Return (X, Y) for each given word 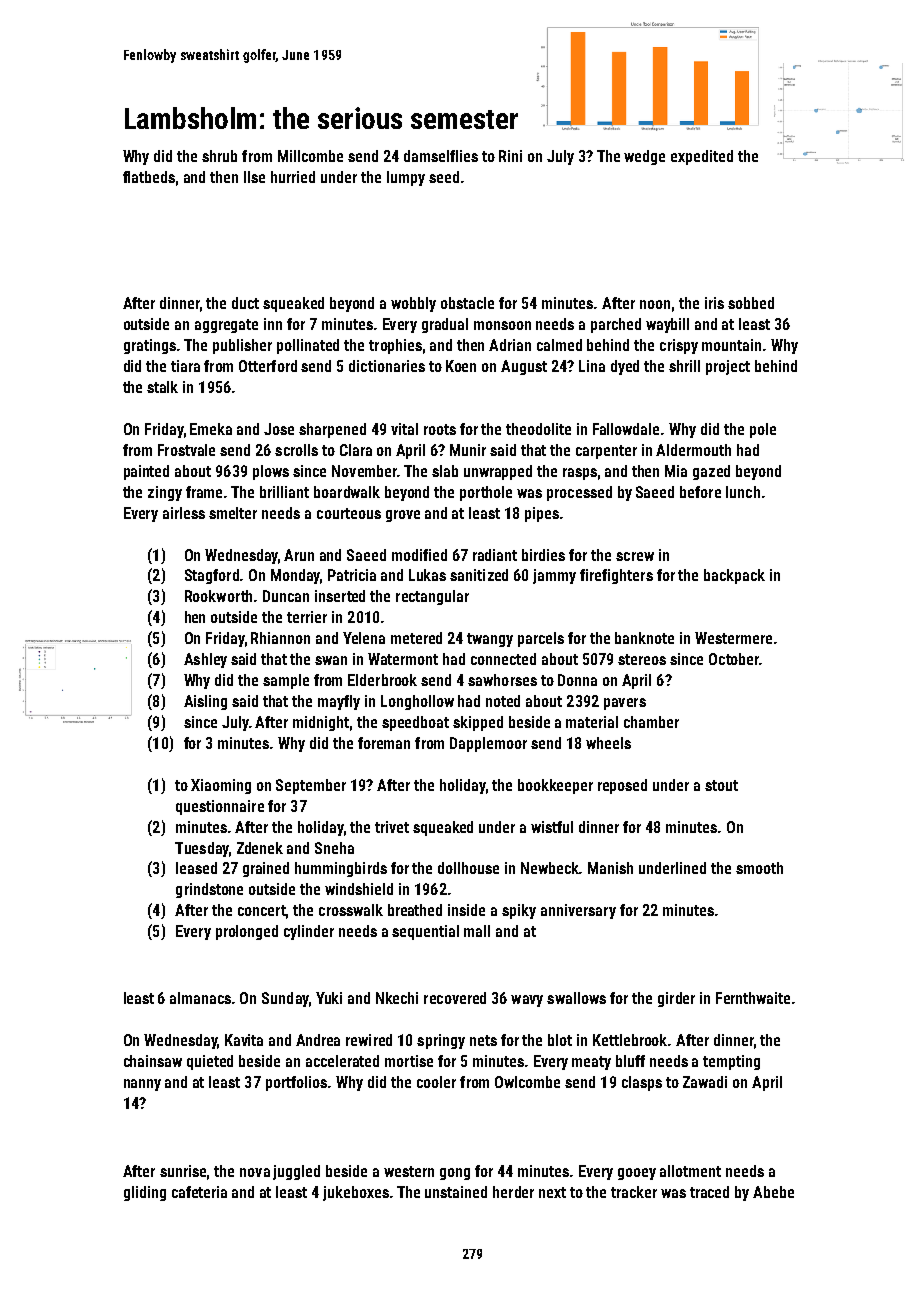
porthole (486, 493)
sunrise (183, 1171)
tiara (185, 366)
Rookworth (218, 596)
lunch (743, 492)
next (552, 1192)
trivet (392, 827)
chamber (651, 722)
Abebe (773, 1192)
